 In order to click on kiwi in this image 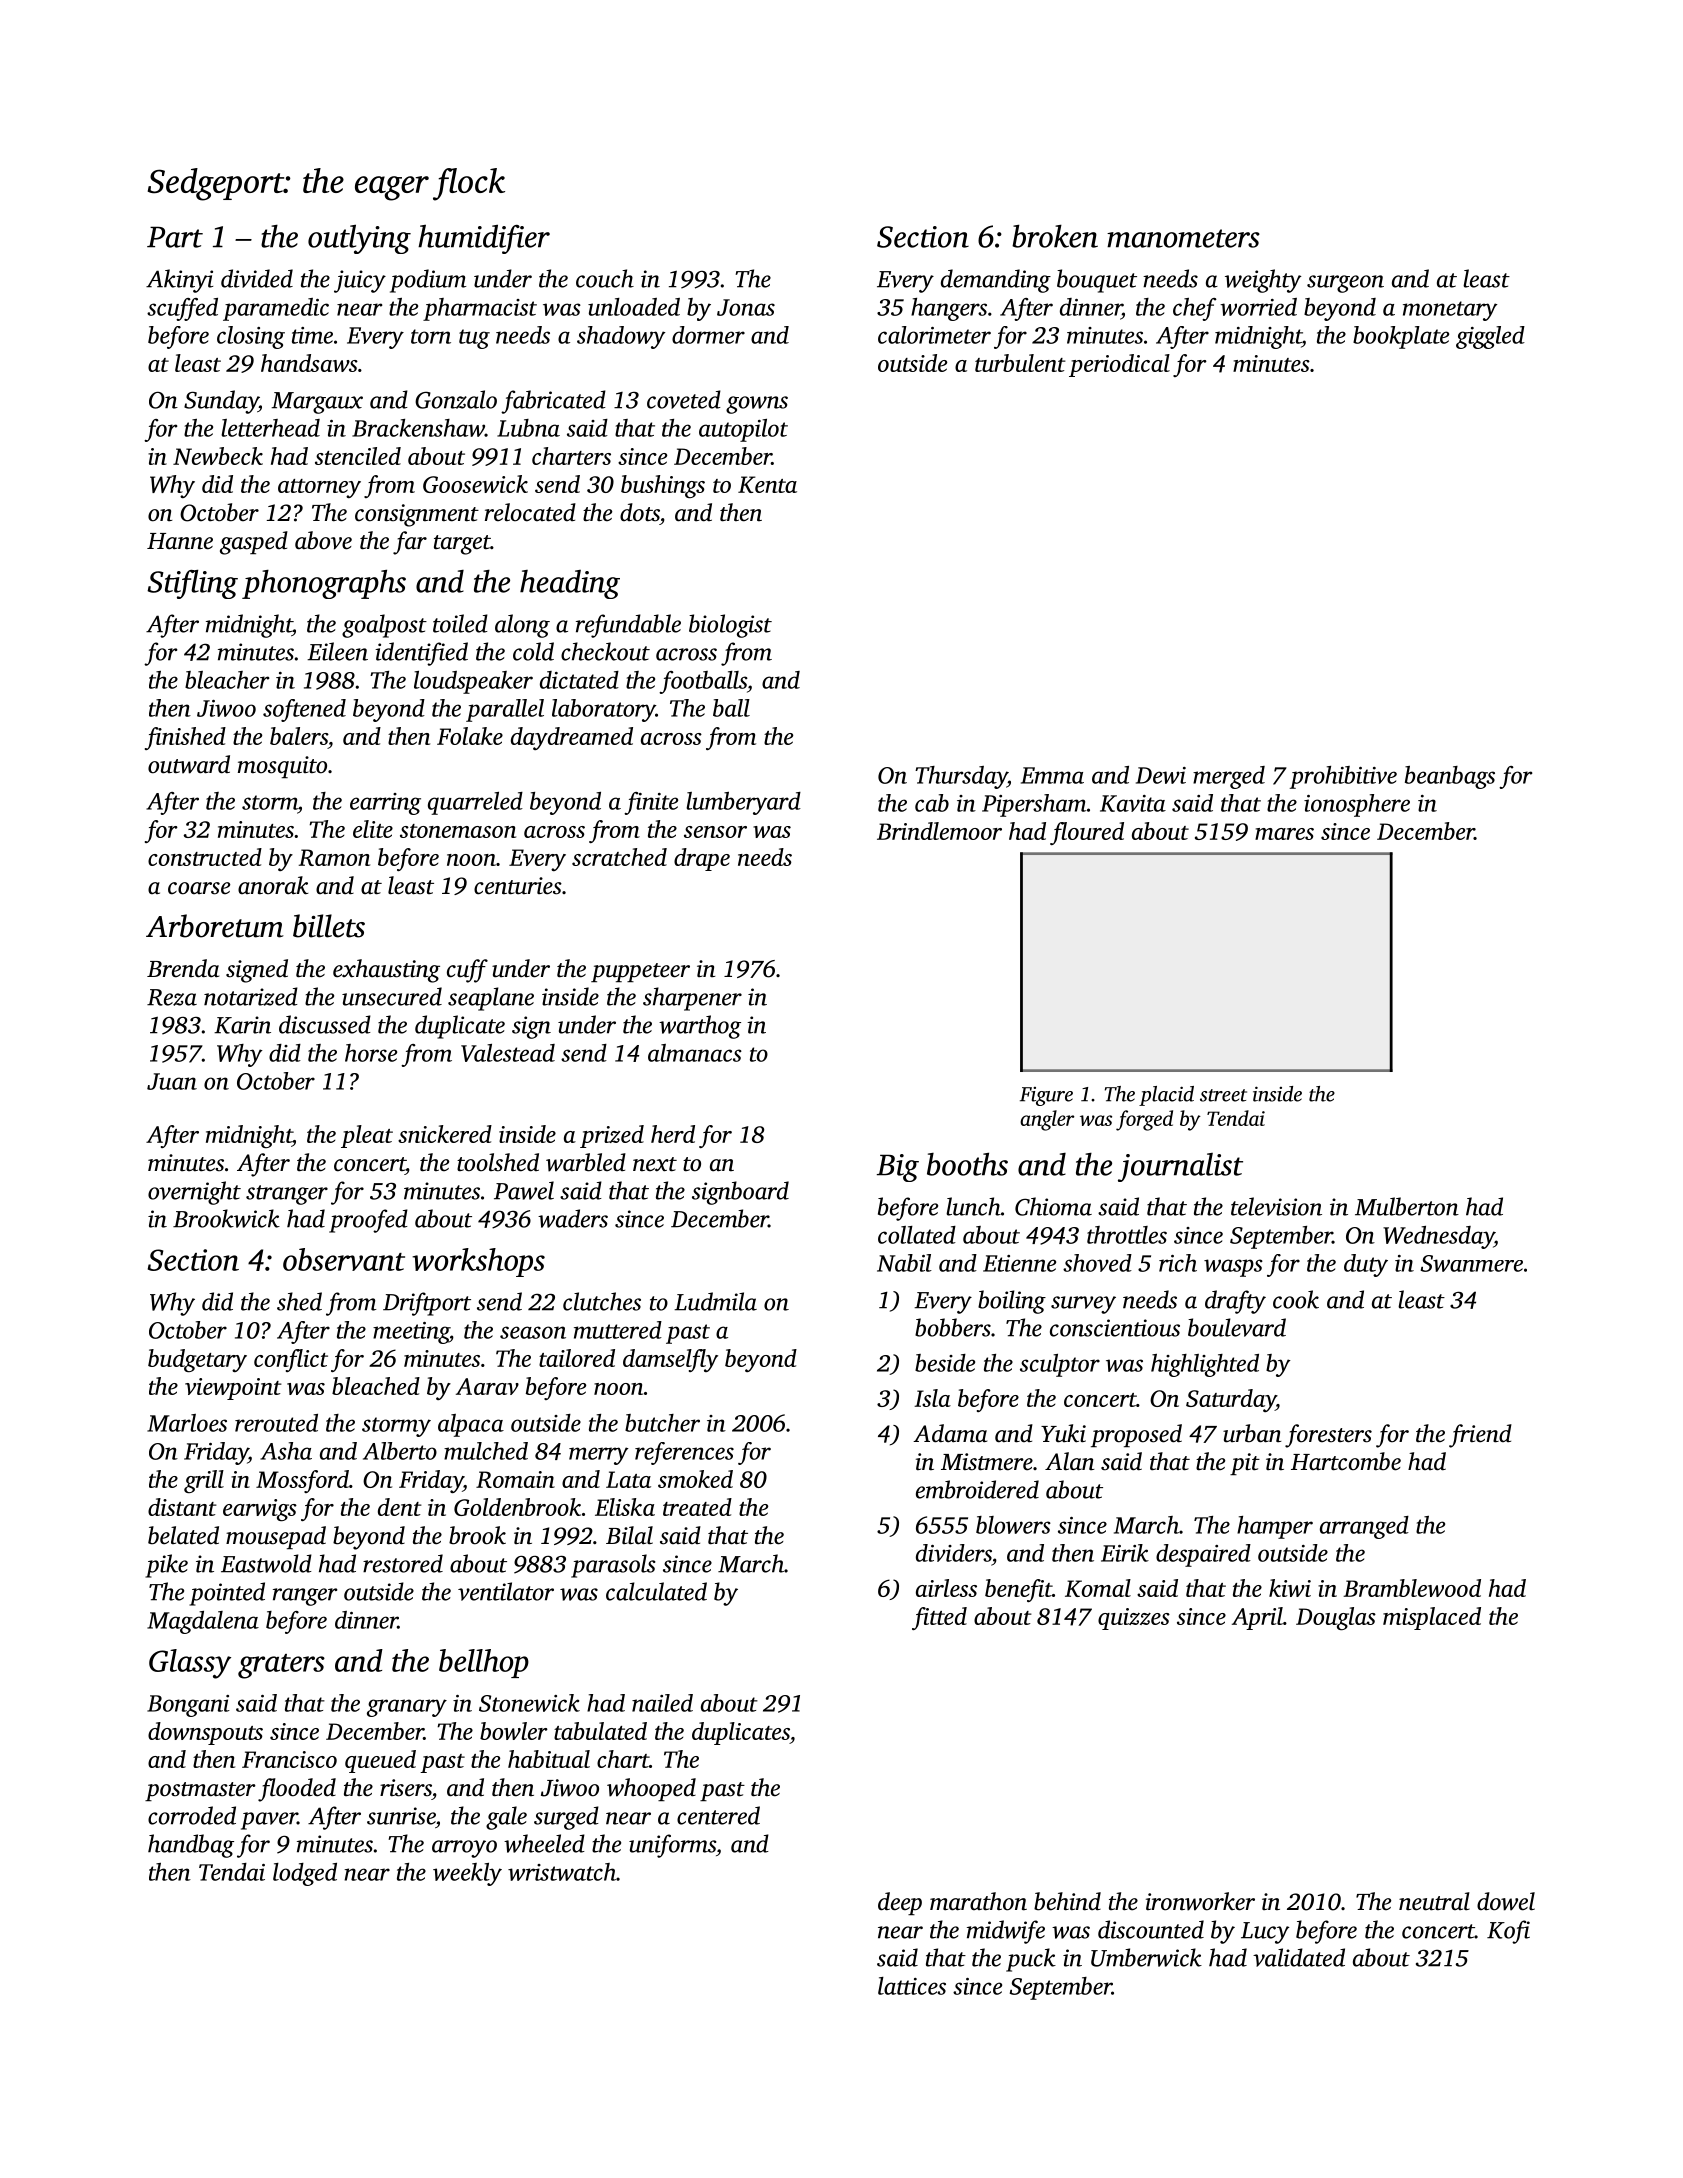, I will do `click(1290, 1588)`.
